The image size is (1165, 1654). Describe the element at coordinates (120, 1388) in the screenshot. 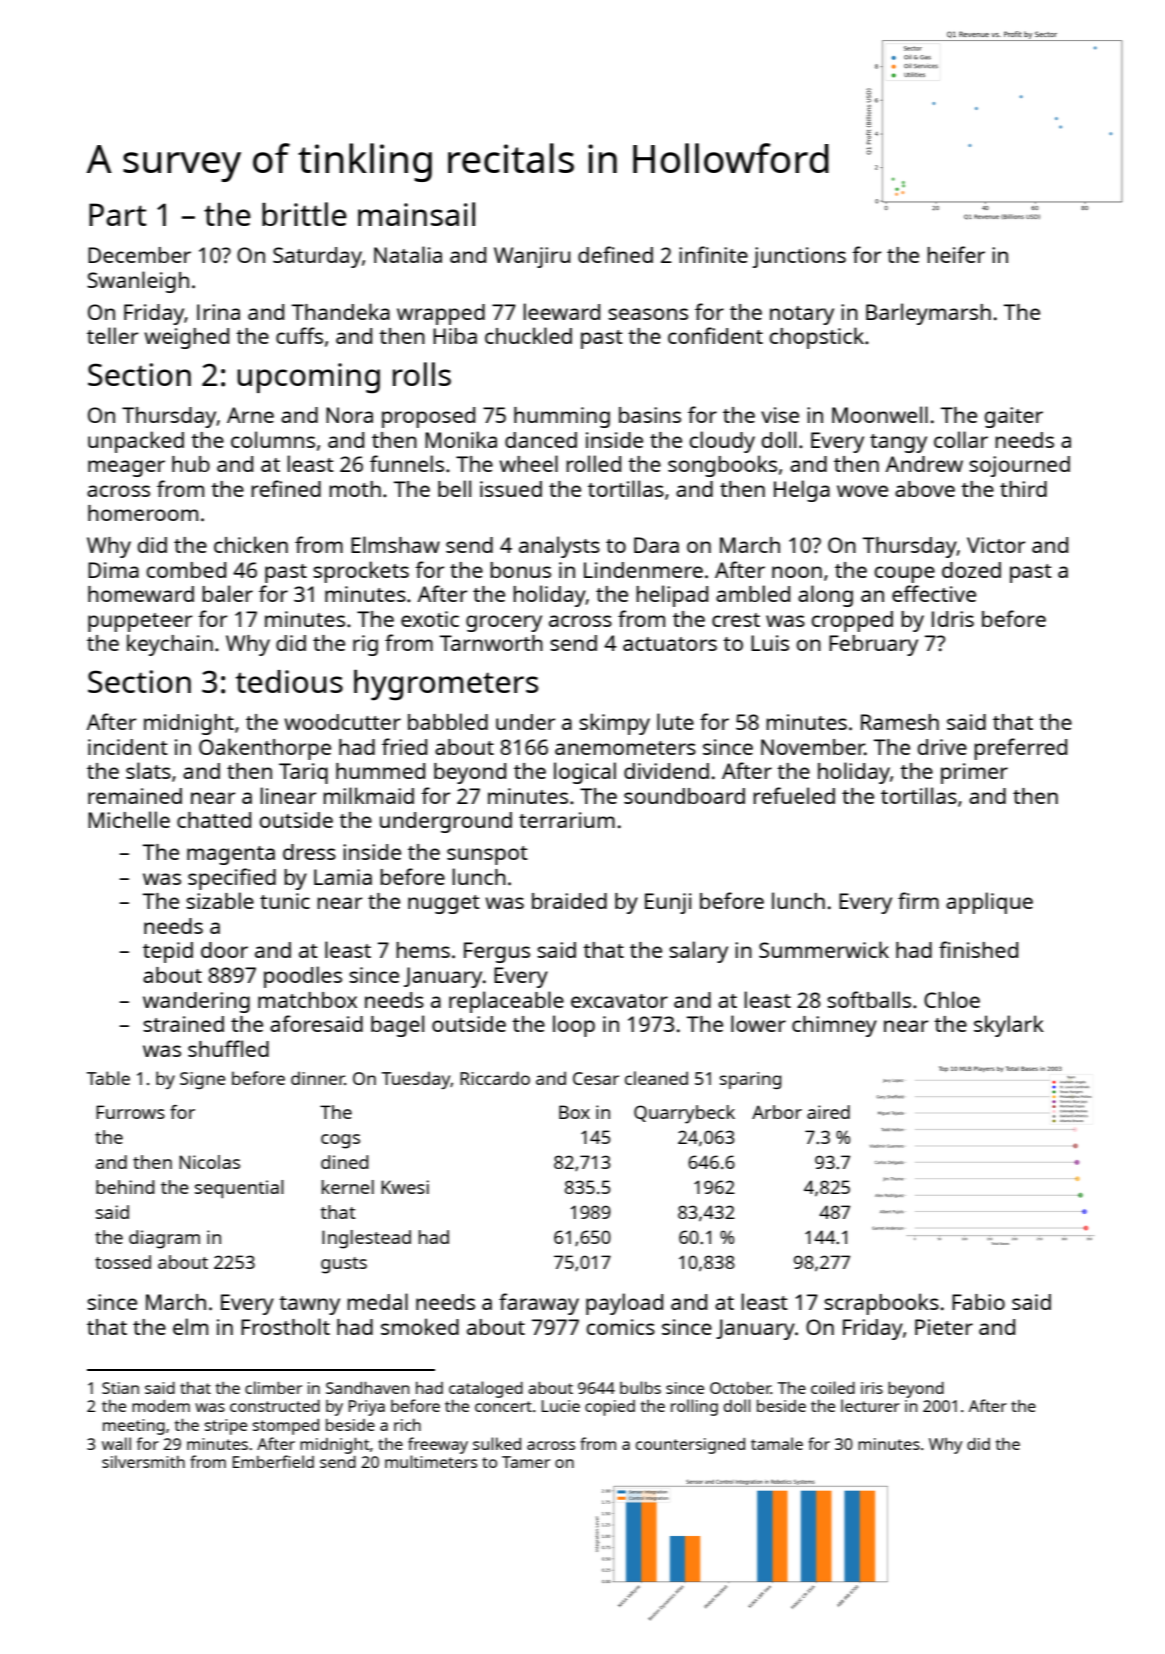

I see `Stian` at that location.
